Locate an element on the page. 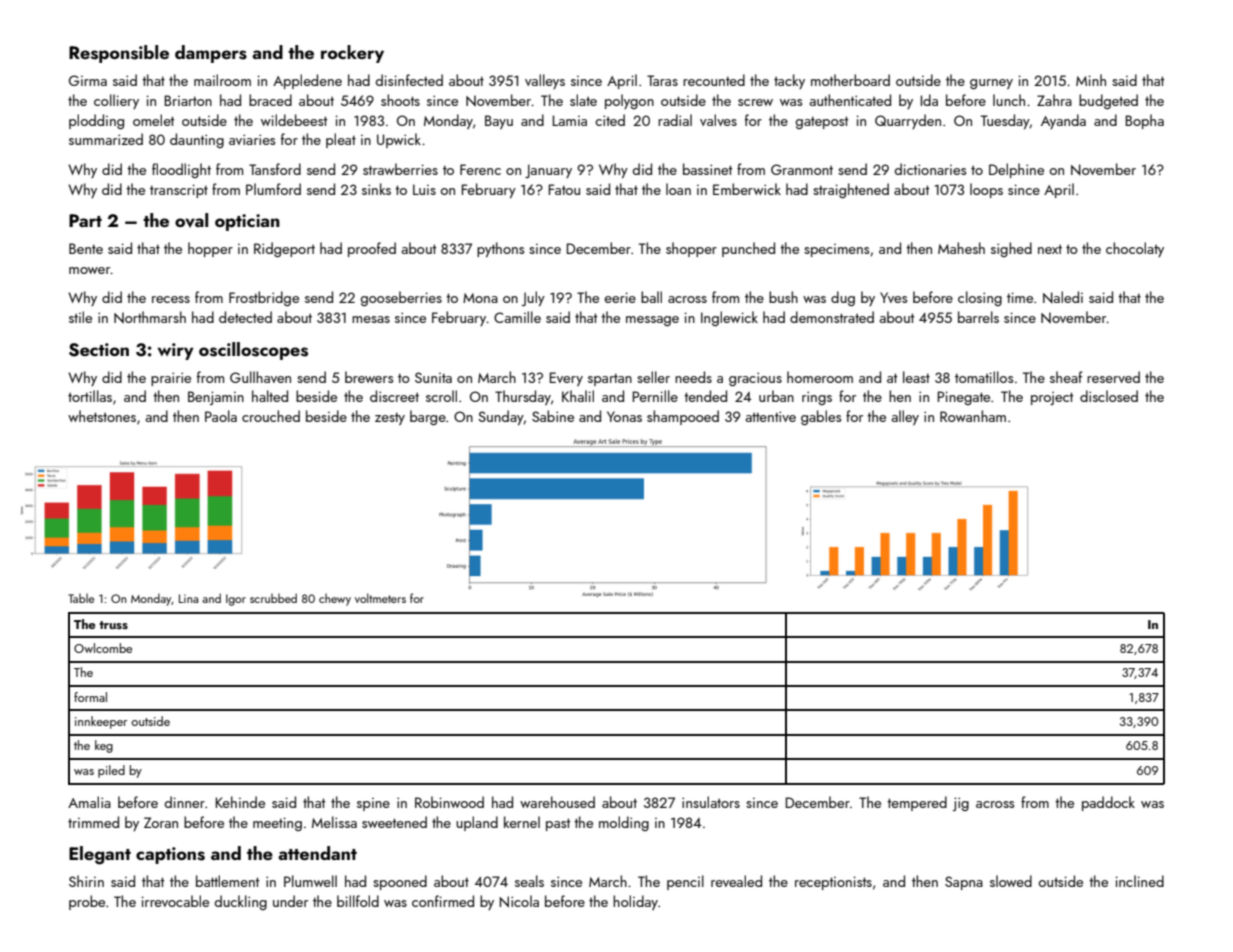  paddock is located at coordinates (1108, 803).
